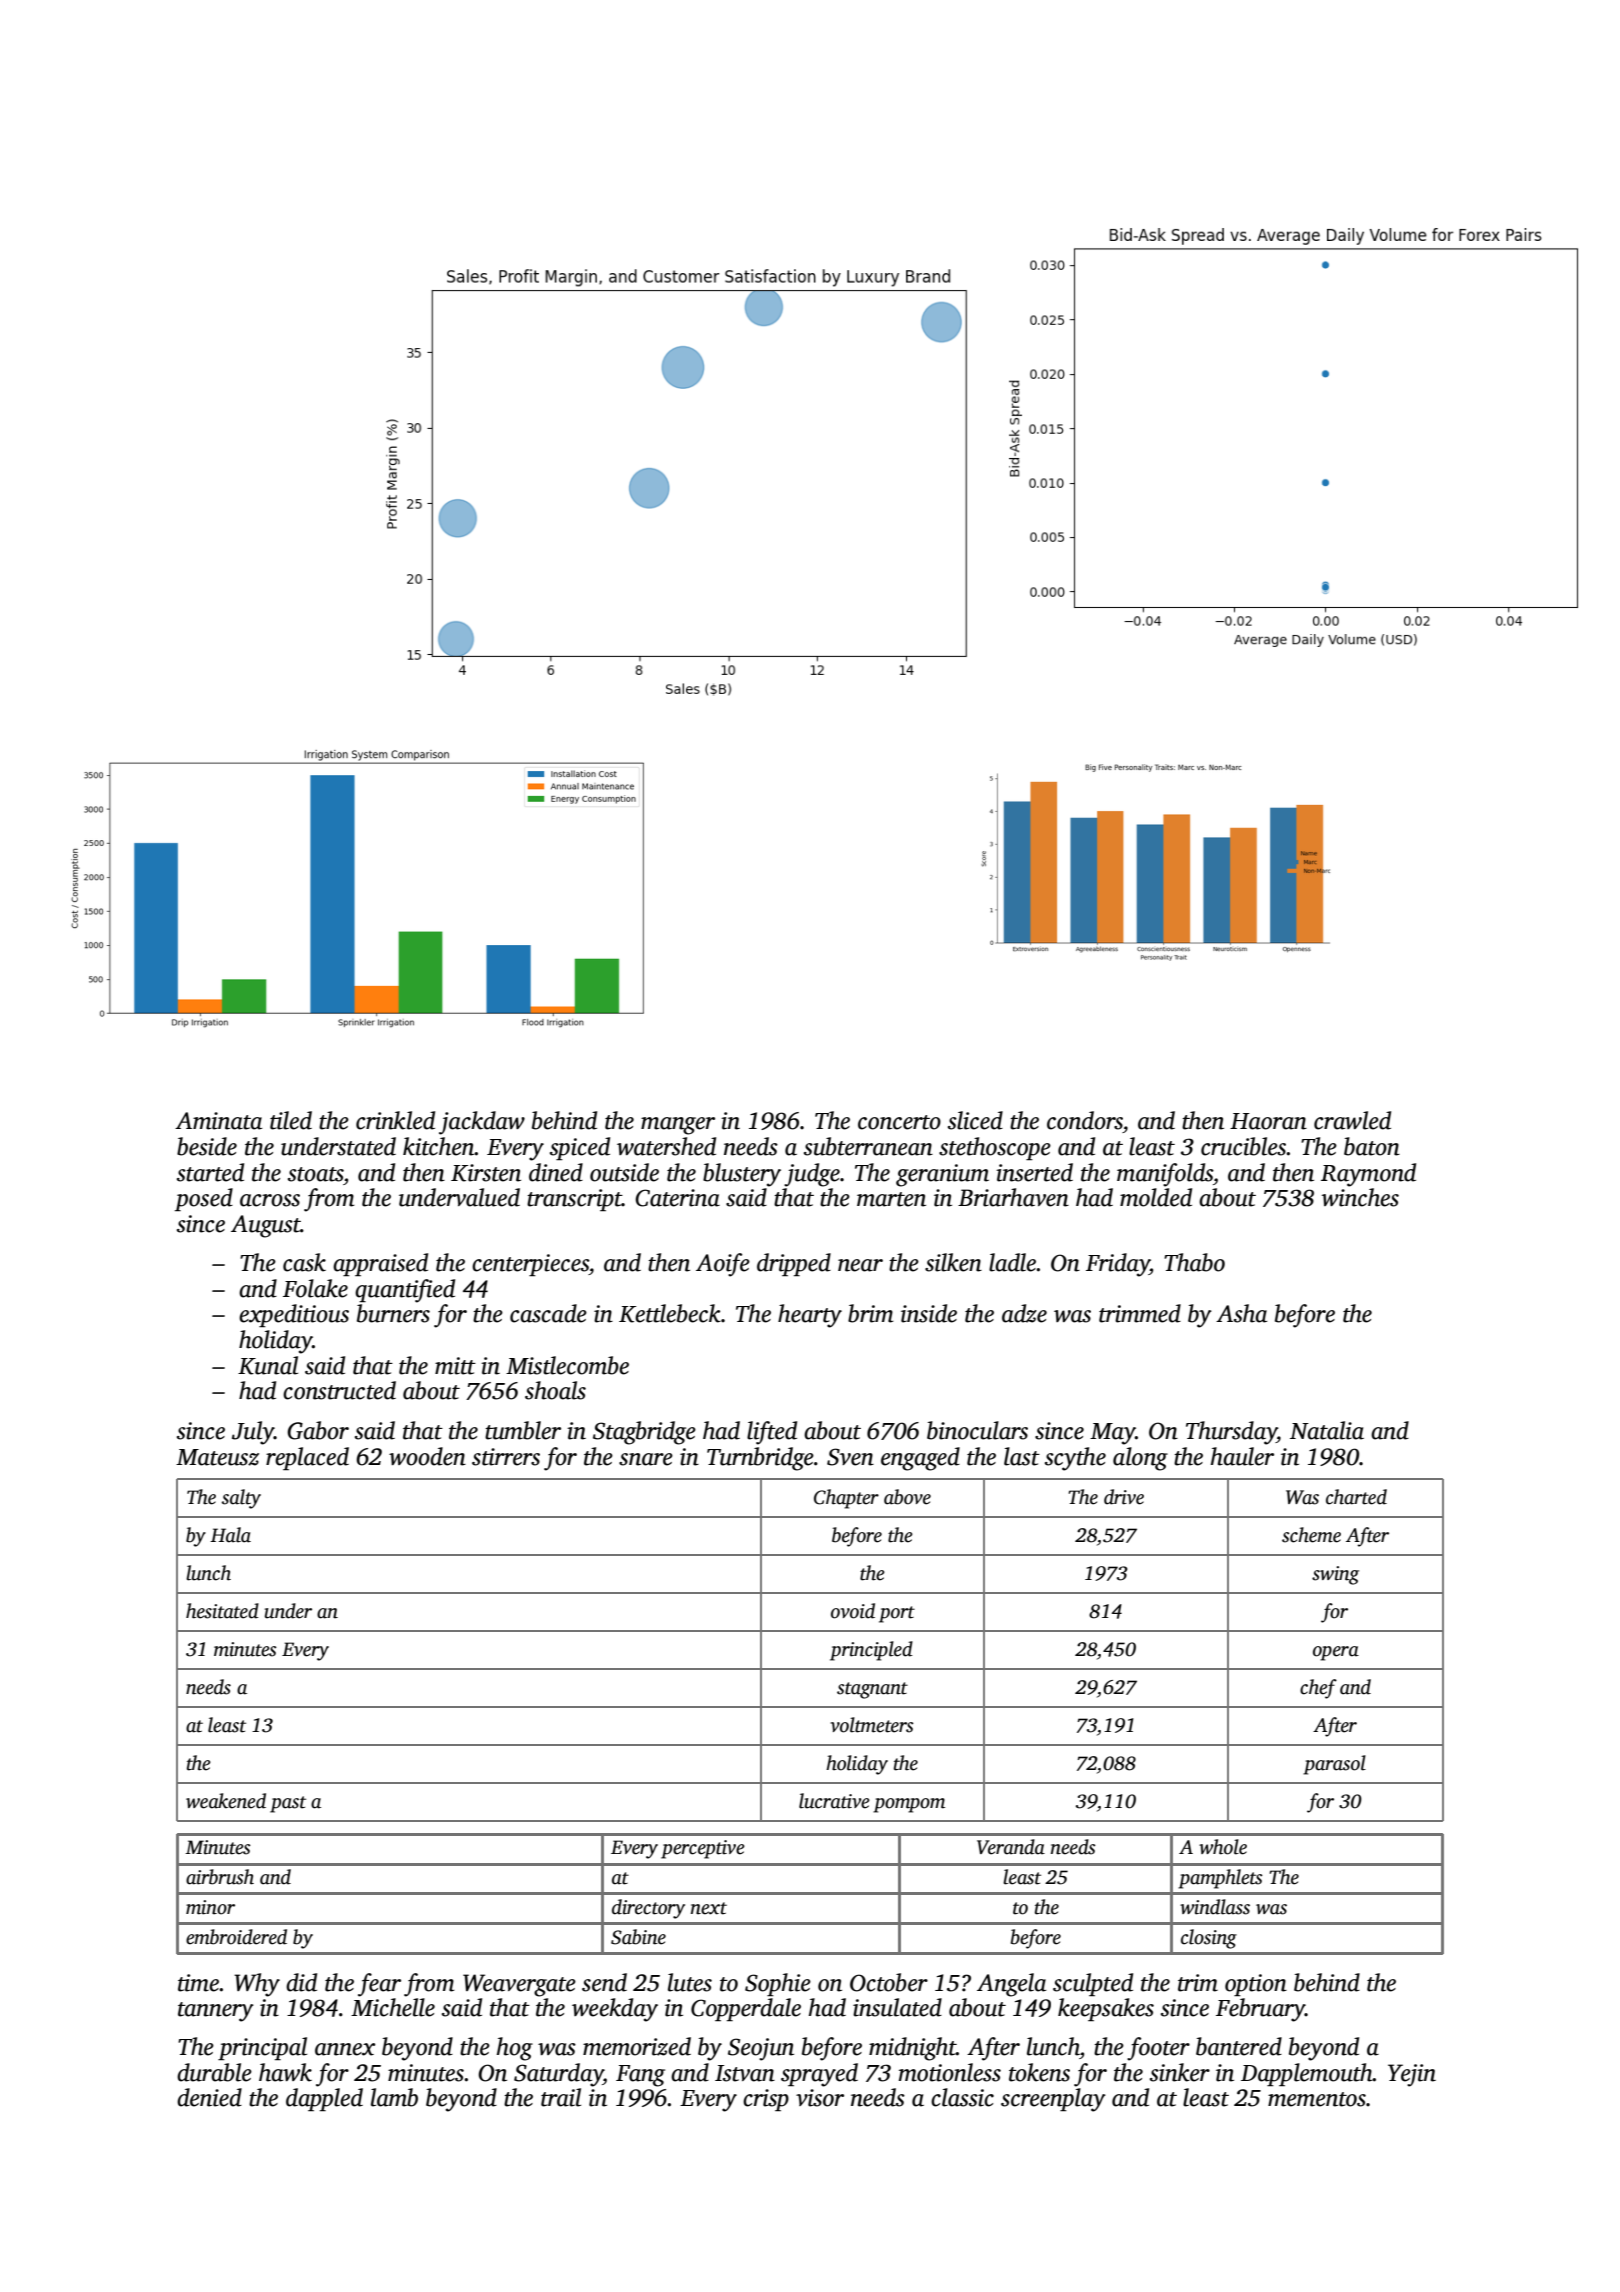 The width and height of the document is (1620, 2292). I want to click on screenplay, so click(1053, 2100).
